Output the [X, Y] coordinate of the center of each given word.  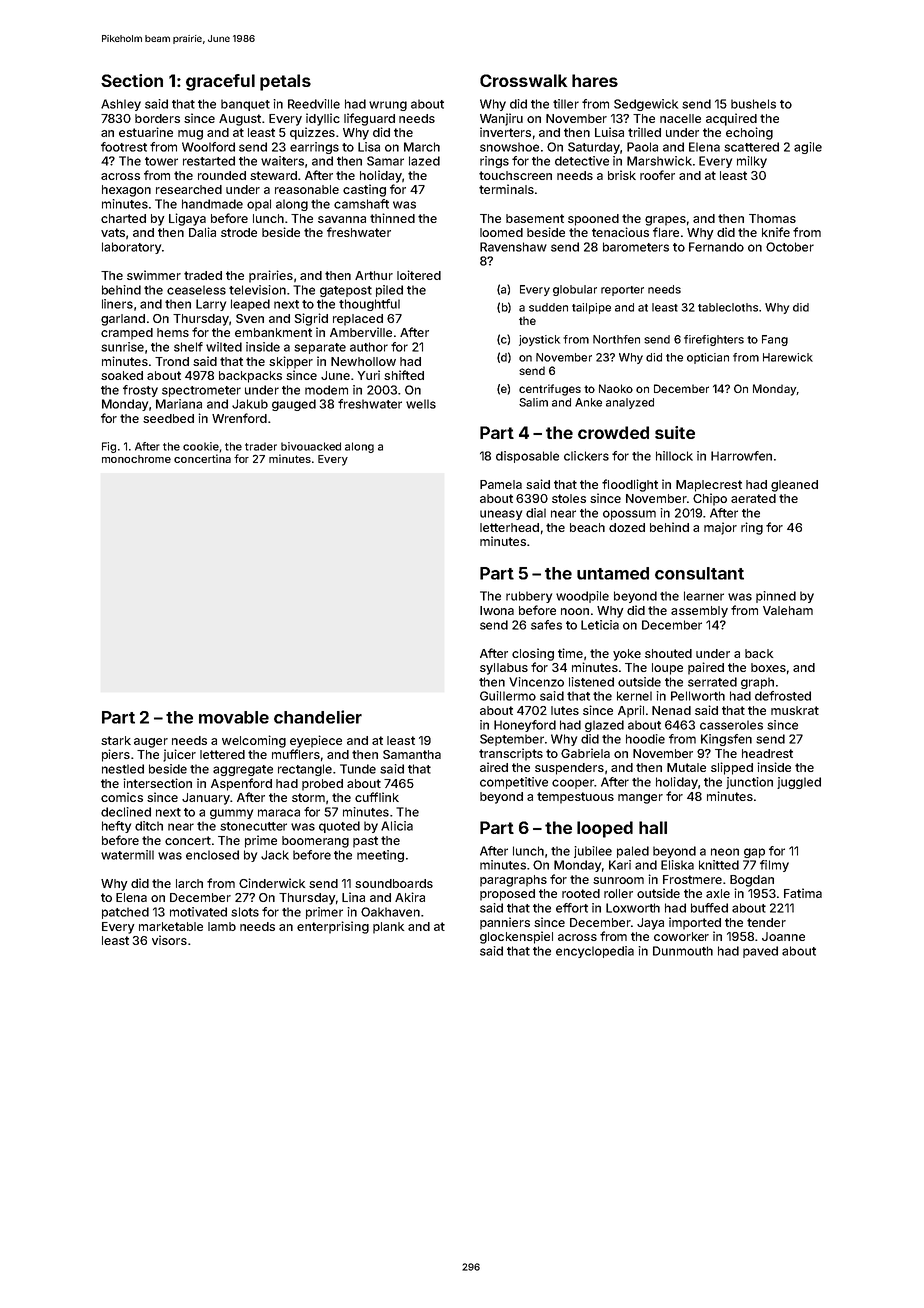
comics [122, 797]
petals [285, 82]
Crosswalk [523, 80]
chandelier [318, 717]
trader [261, 446]
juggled [799, 783]
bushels [753, 104]
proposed [507, 895]
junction [749, 783]
